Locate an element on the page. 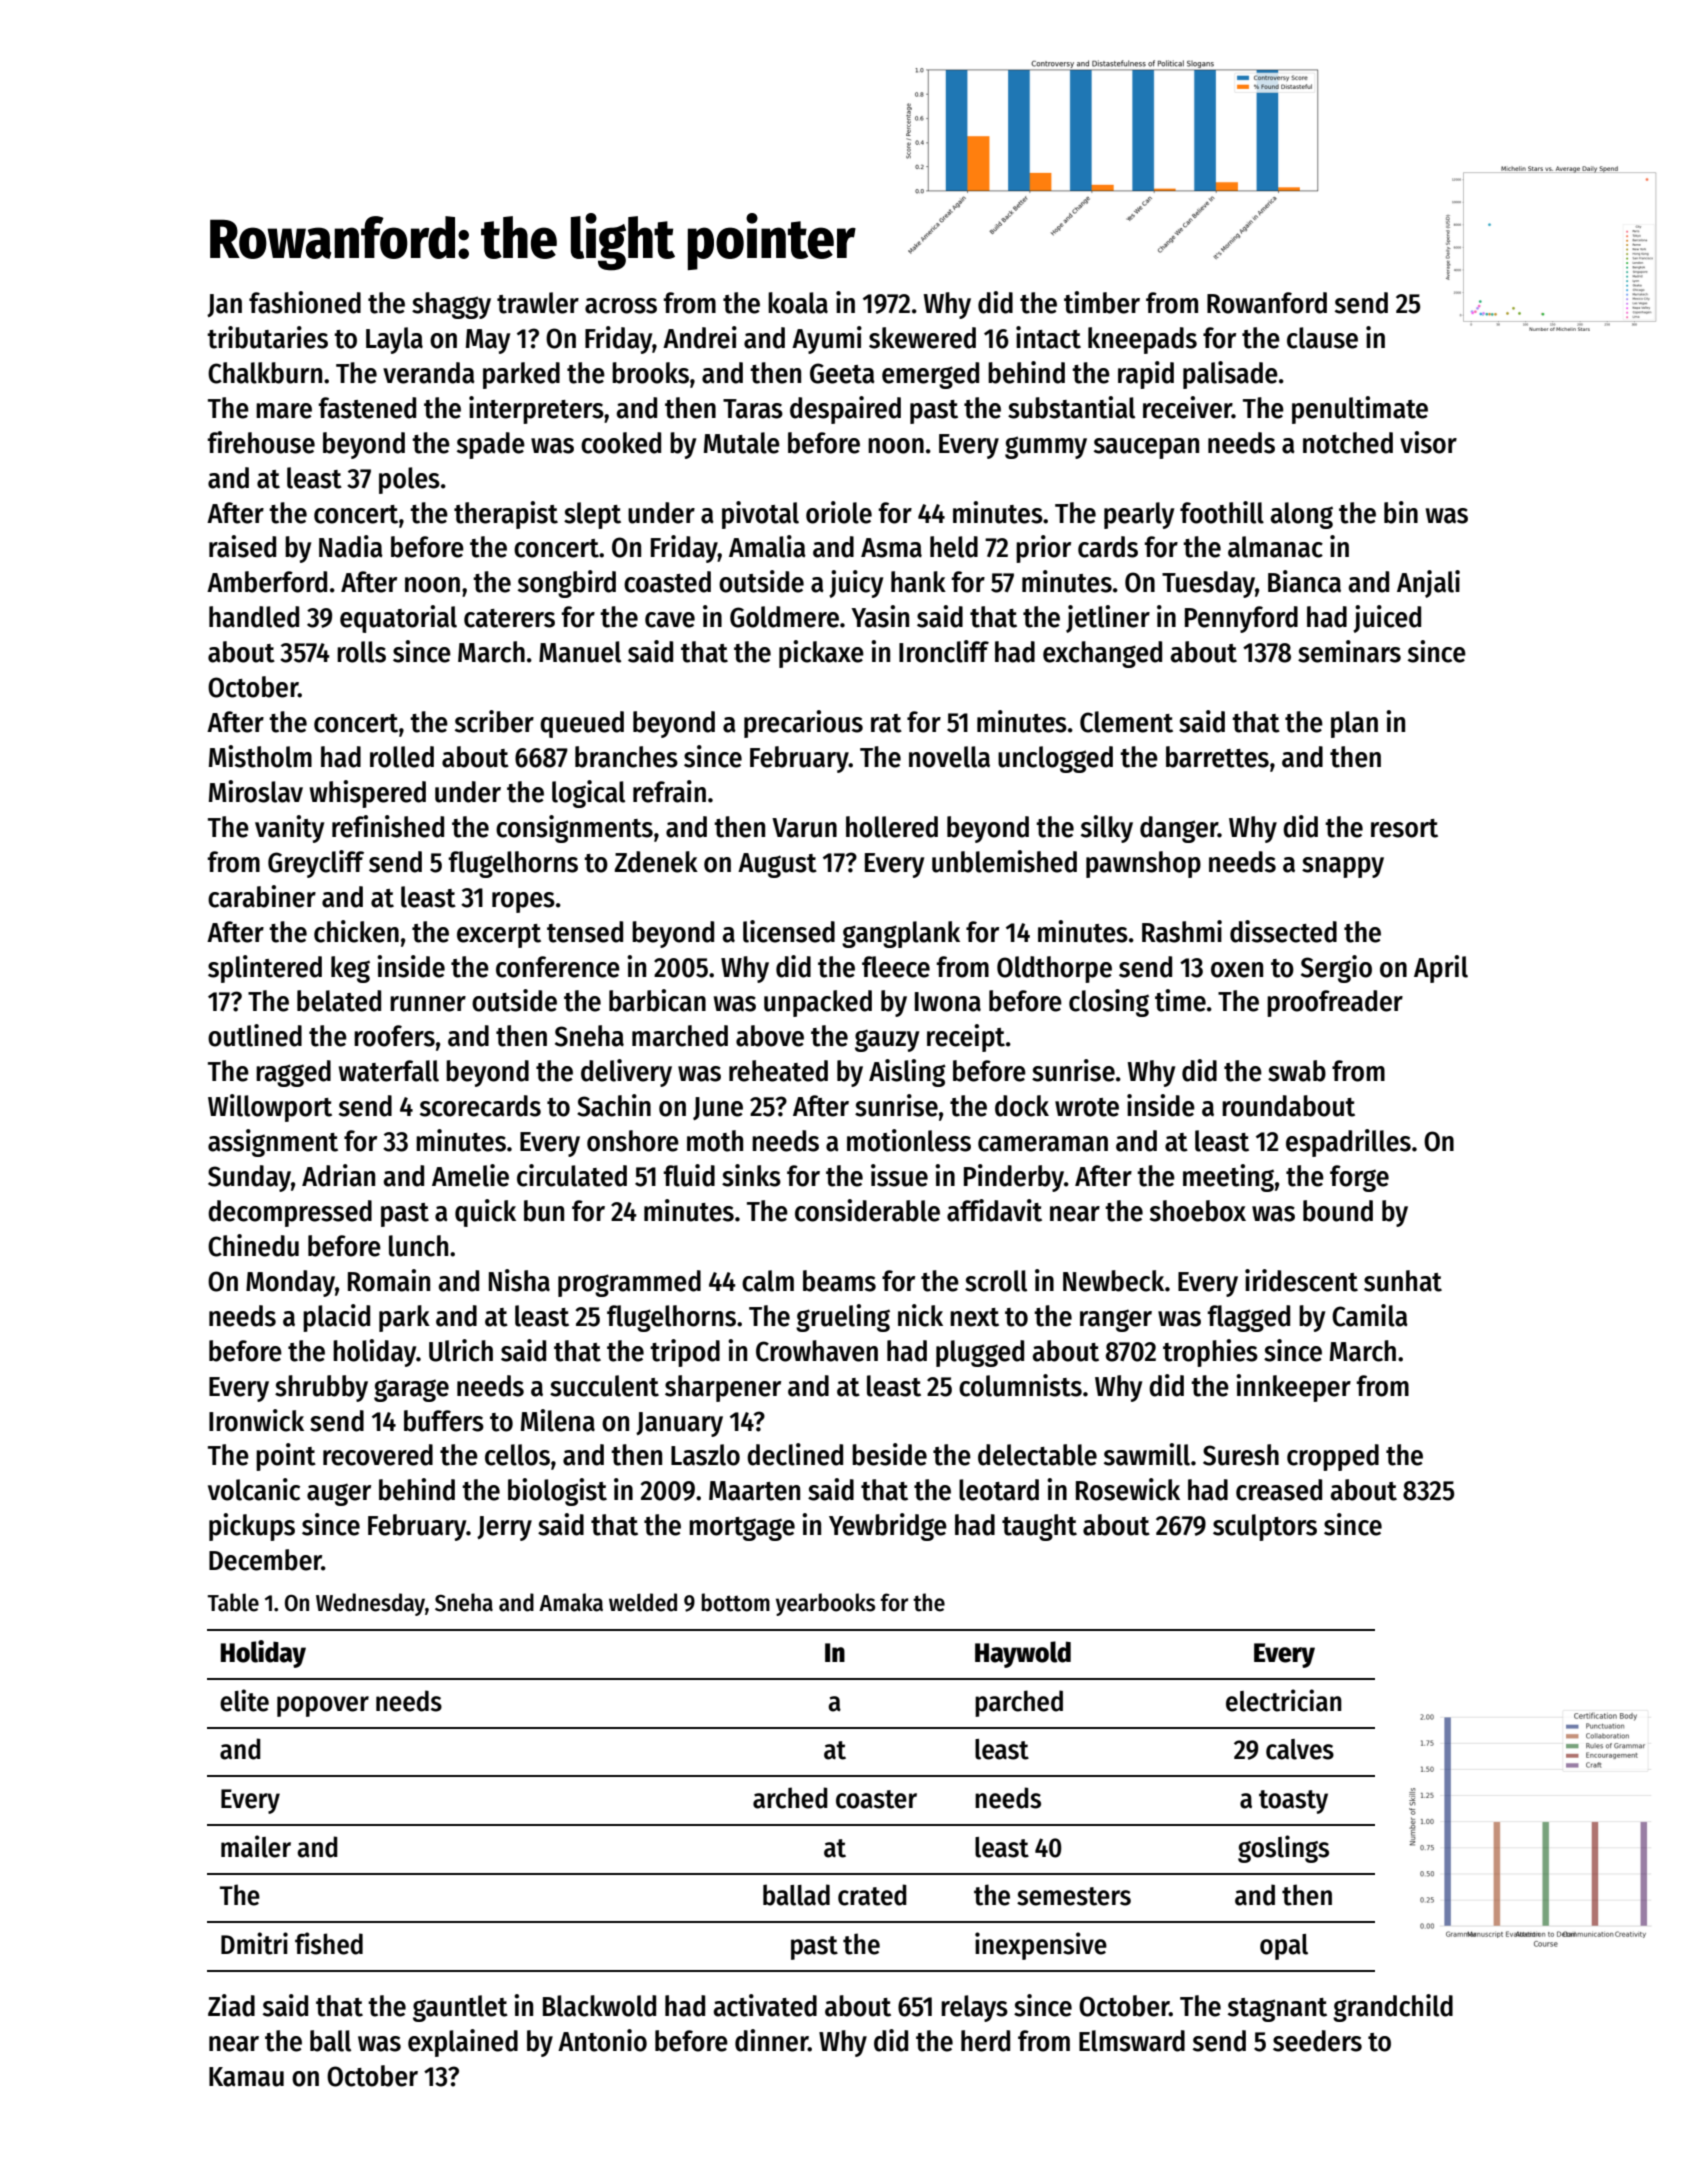  seeders is located at coordinates (1317, 2041).
